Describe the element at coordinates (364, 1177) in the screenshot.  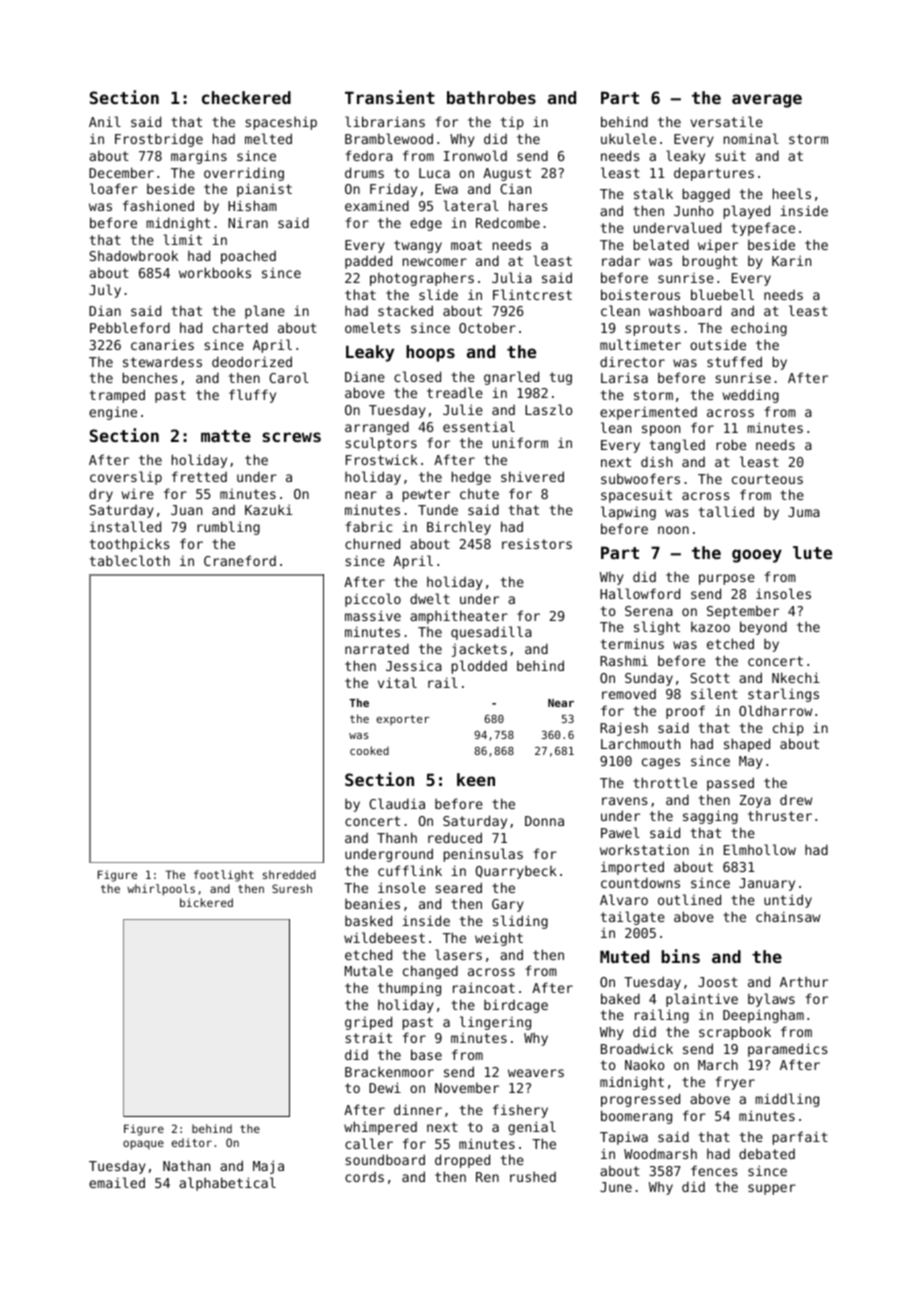
I see `cords` at that location.
